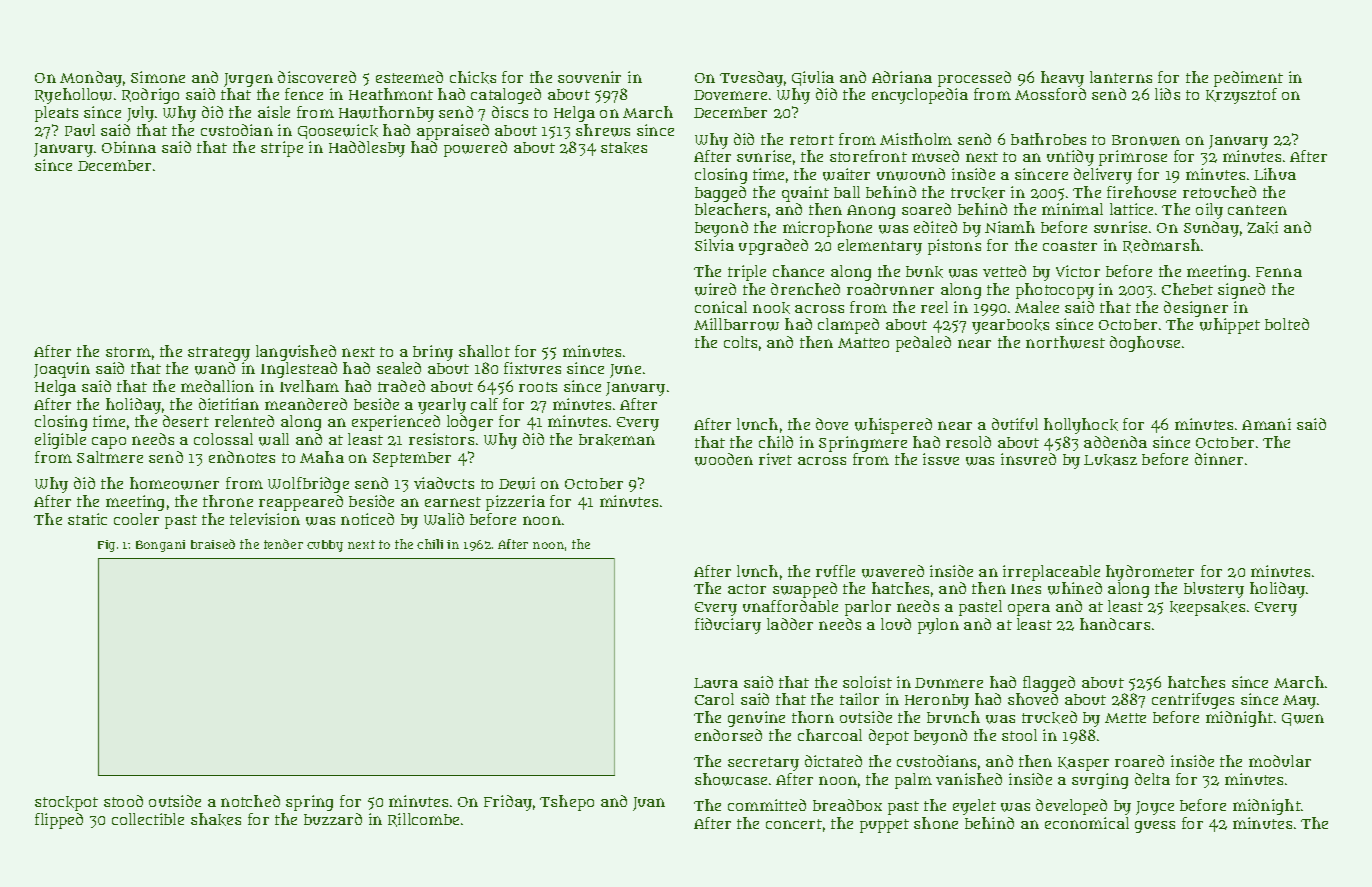  What do you see at coordinates (128, 352) in the document?
I see `storm` at bounding box center [128, 352].
